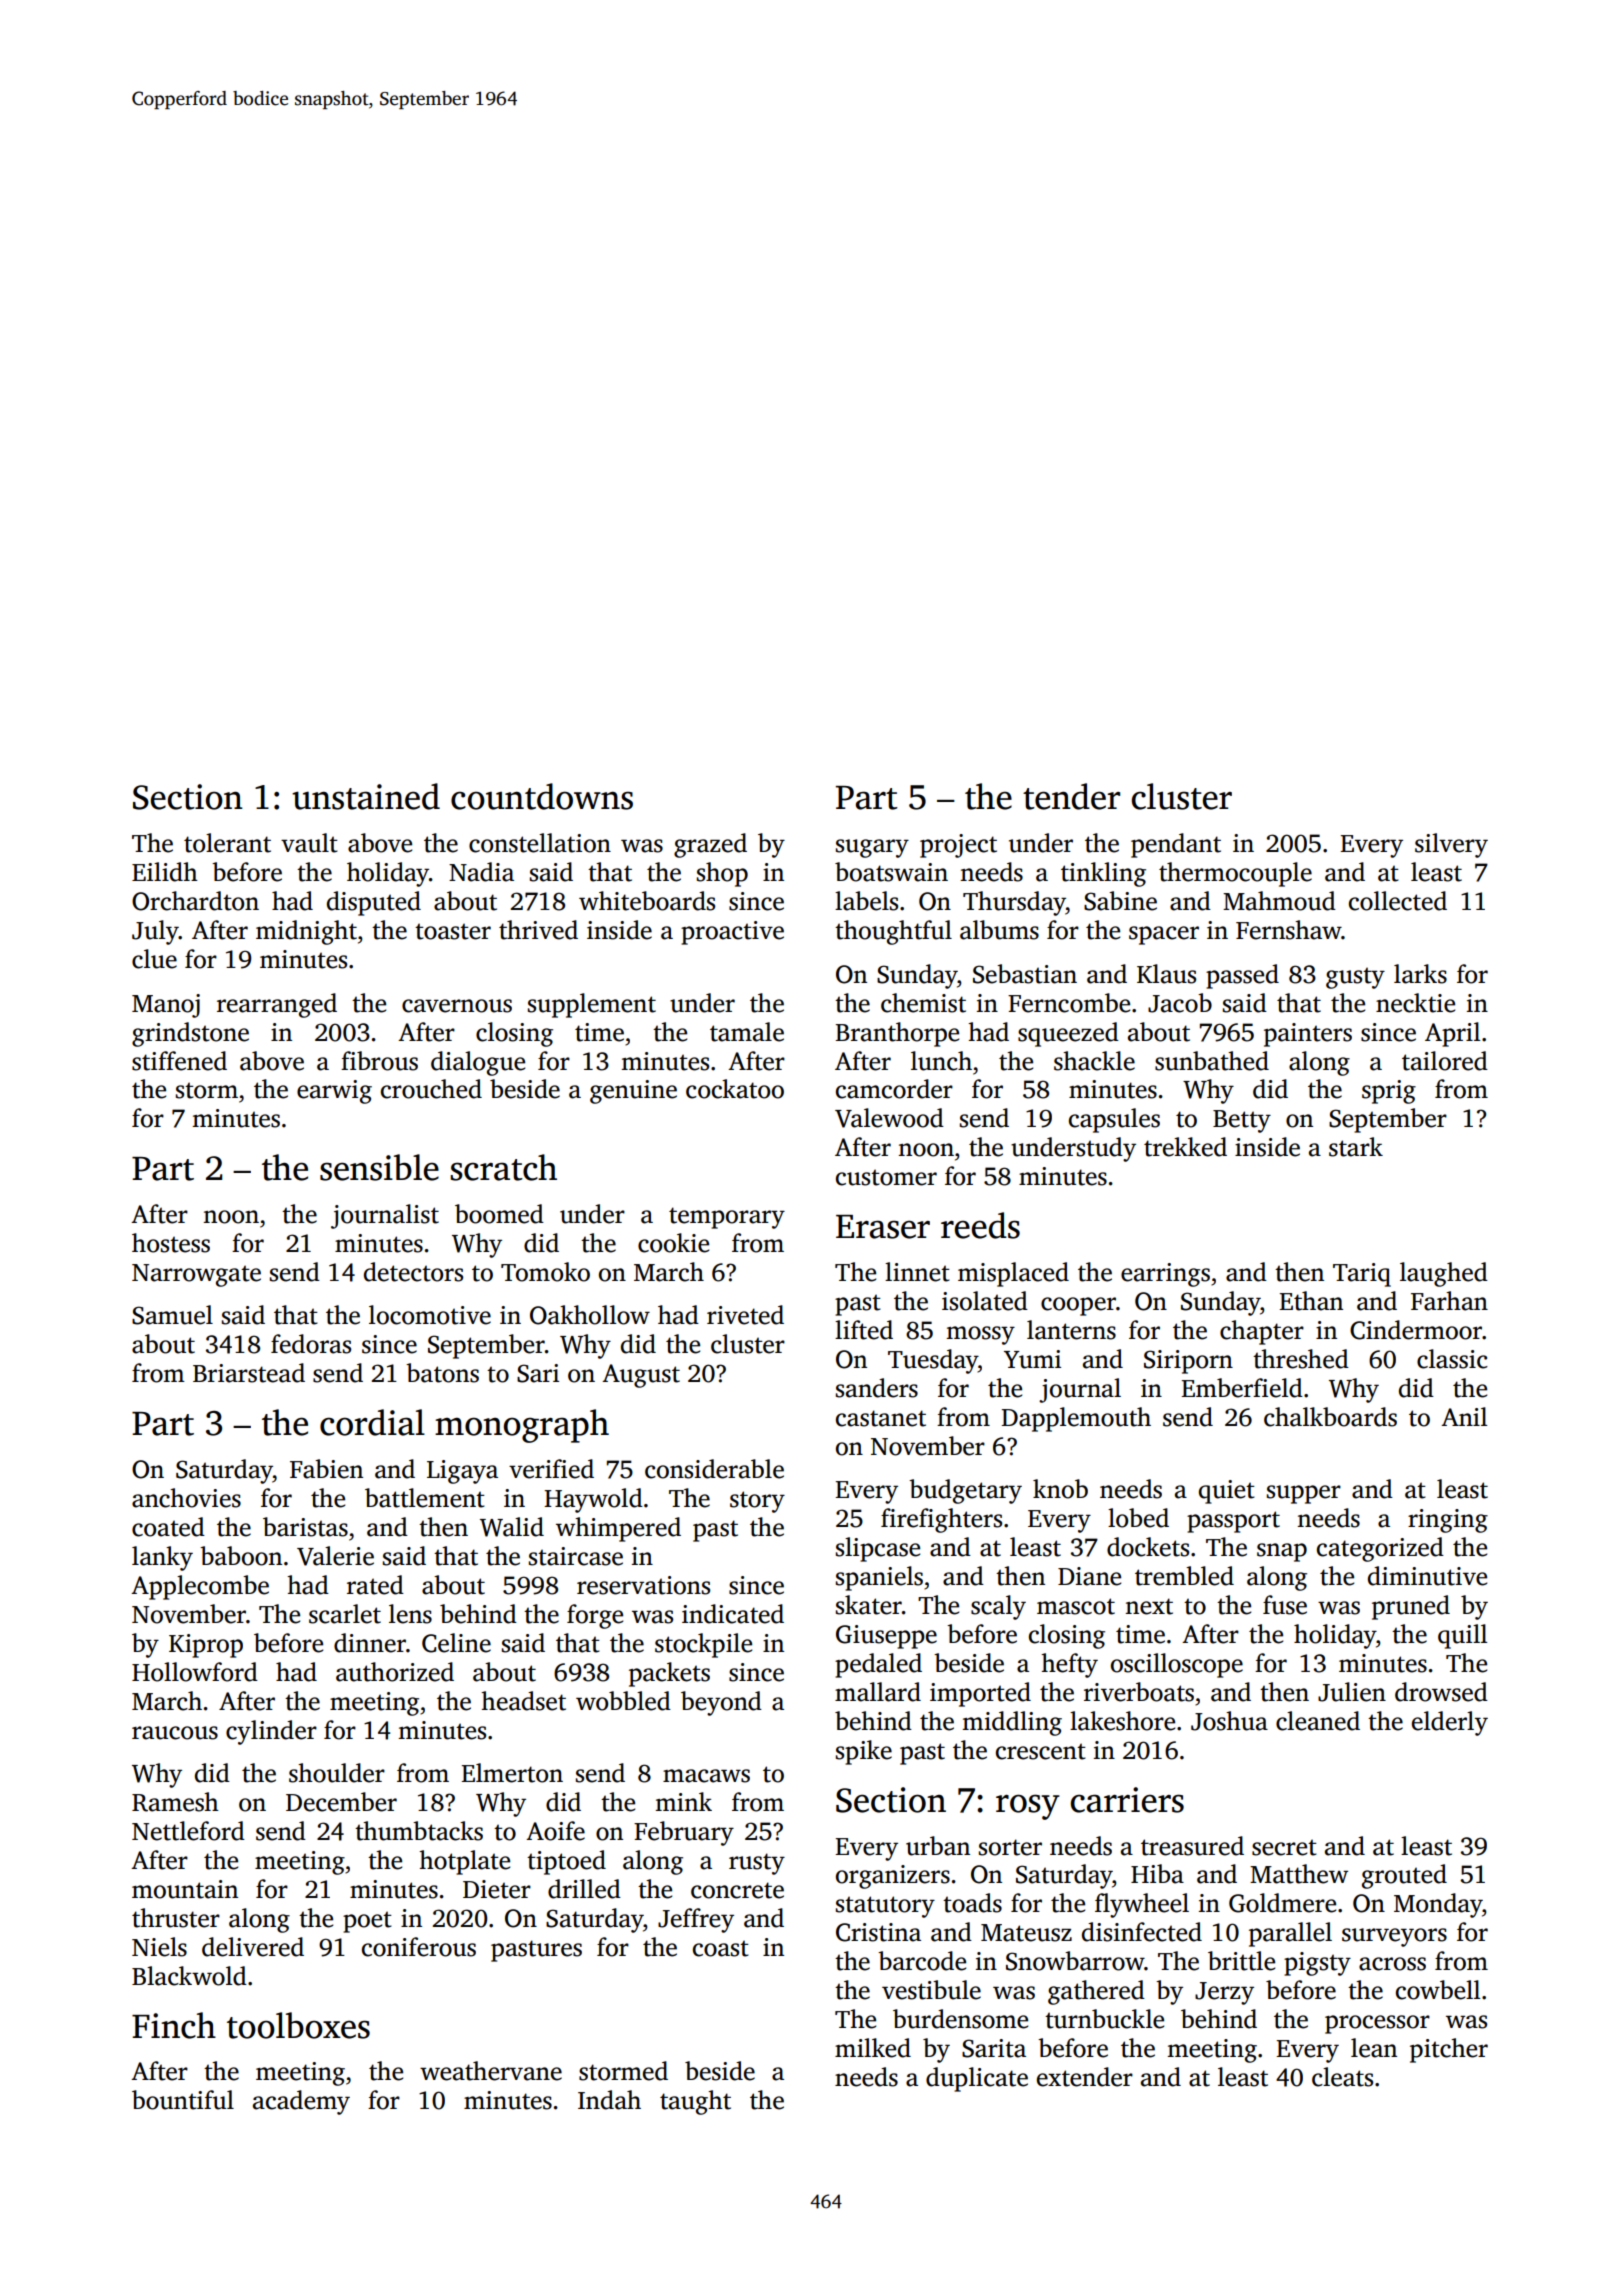  I want to click on necktie, so click(1415, 1003).
